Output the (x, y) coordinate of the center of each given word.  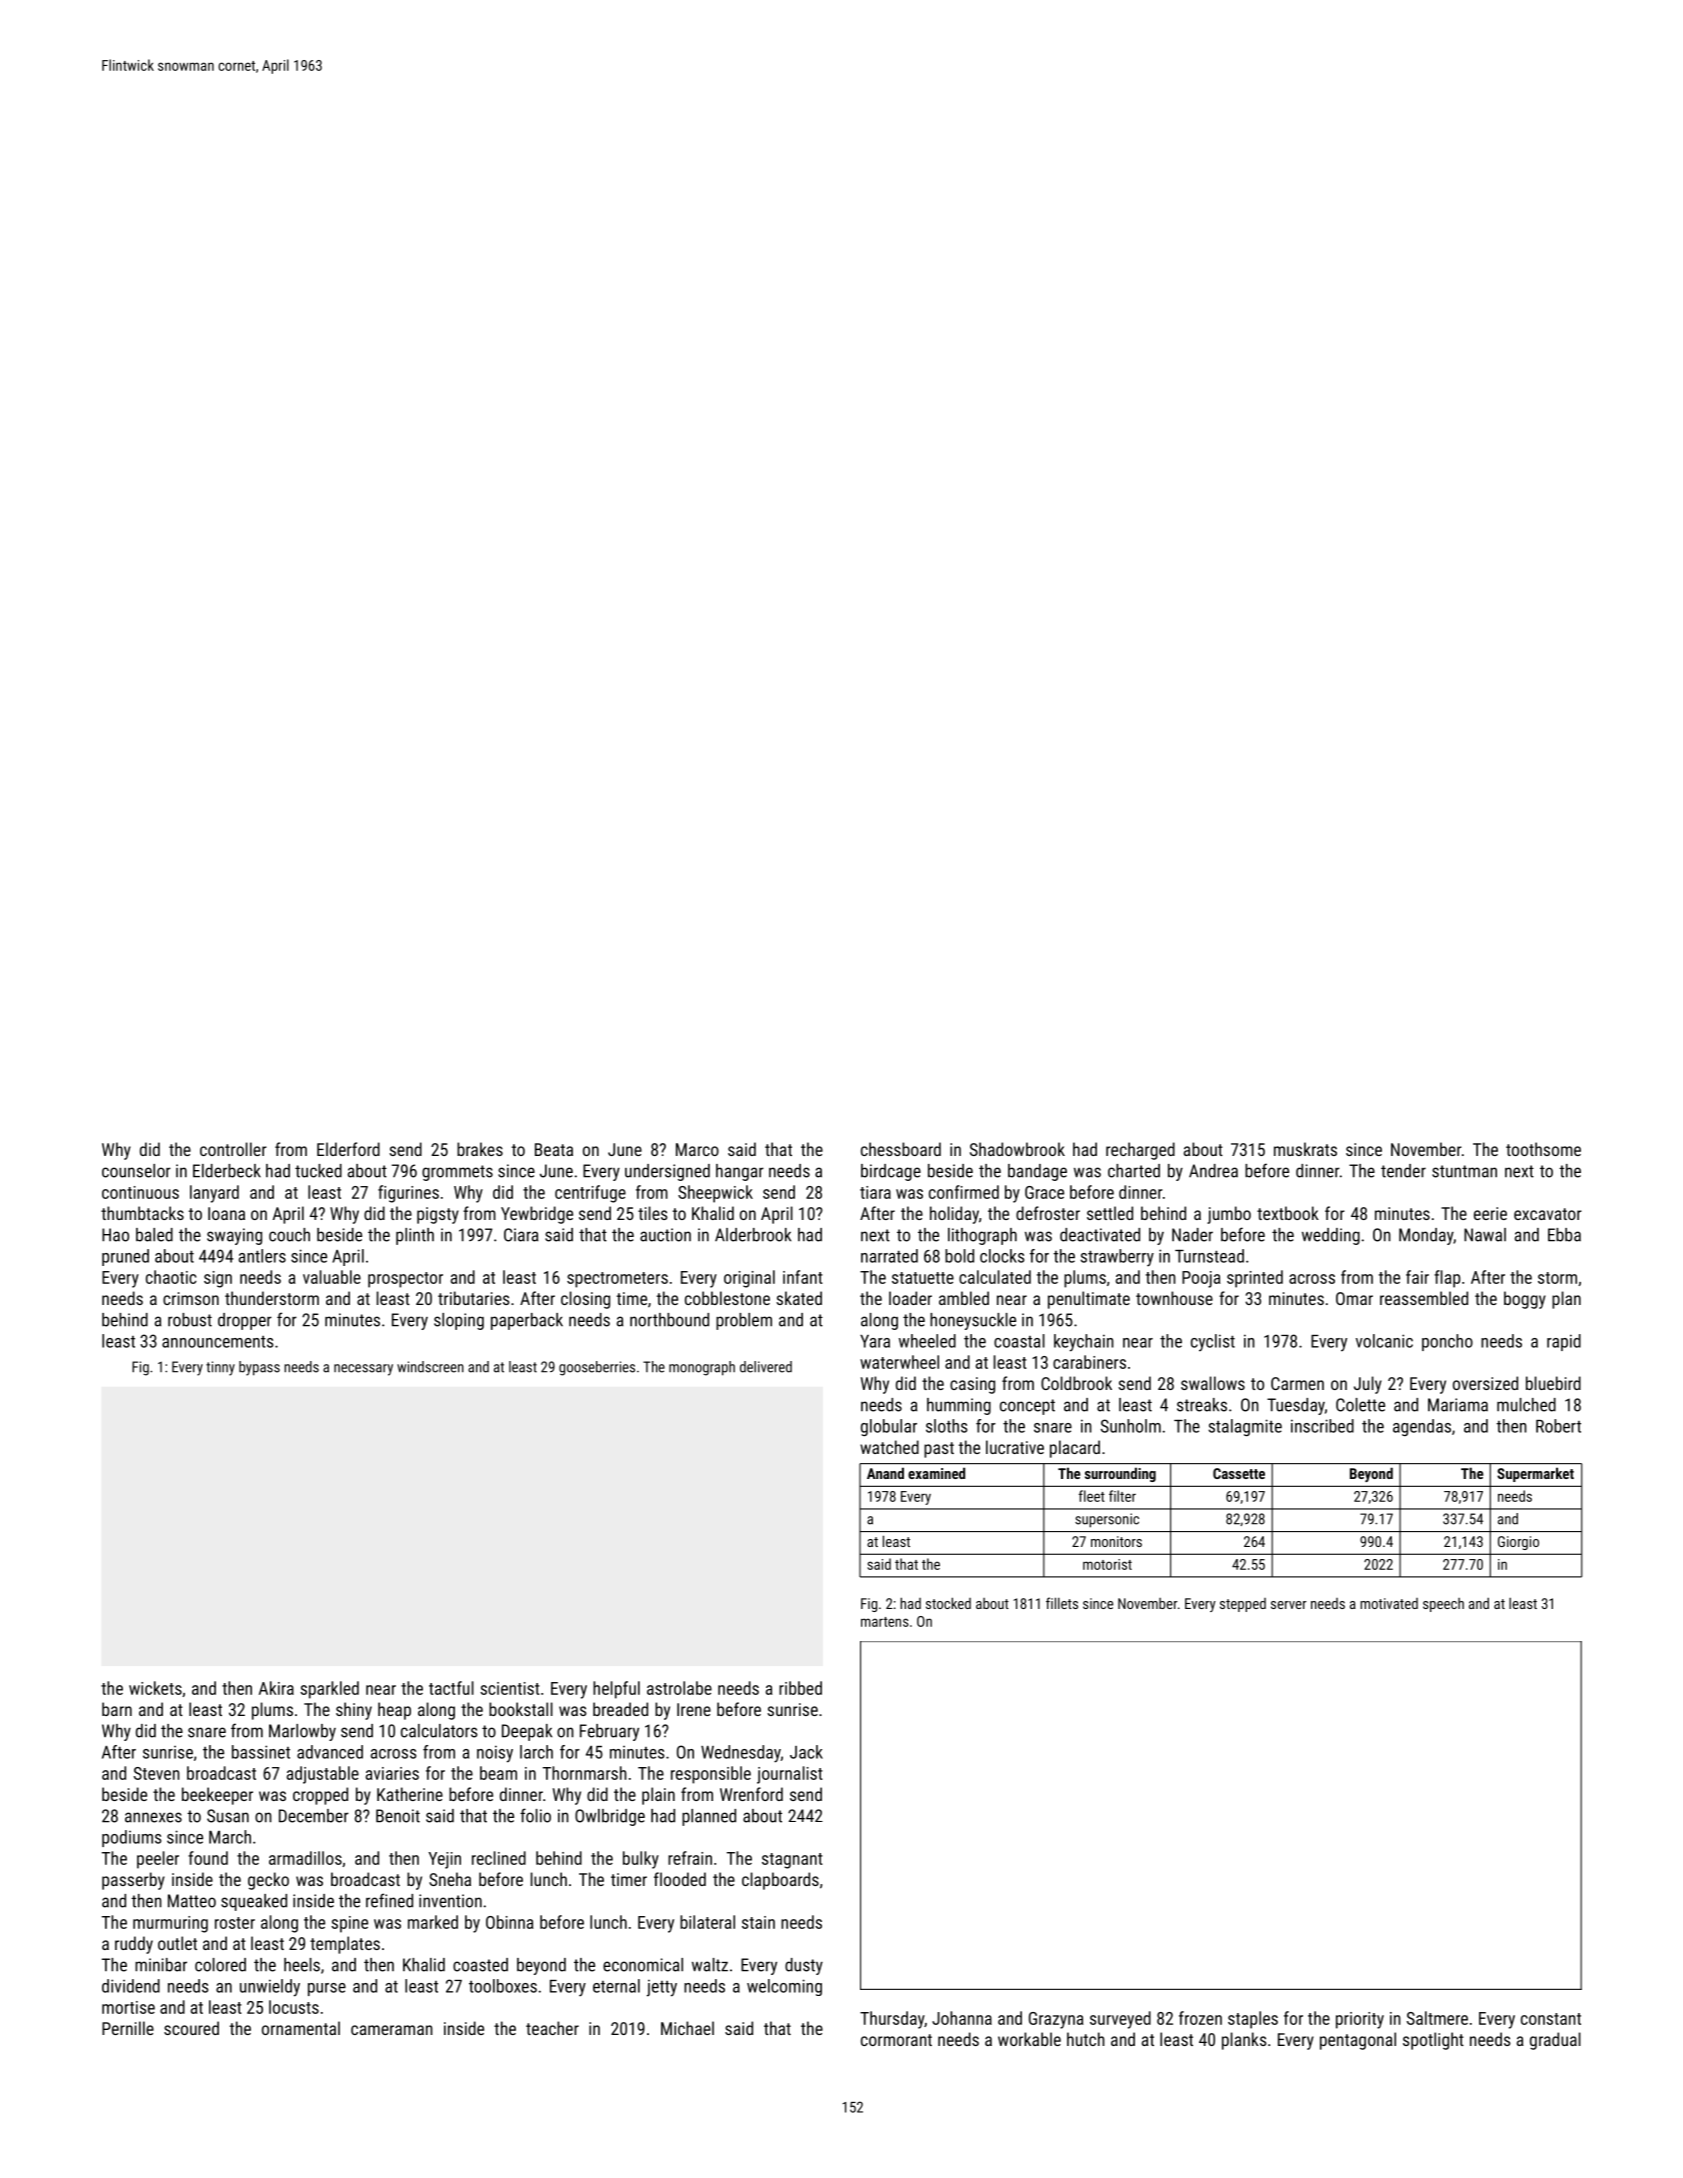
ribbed (800, 1688)
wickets (155, 1688)
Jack (806, 1752)
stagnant (792, 1861)
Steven (157, 1773)
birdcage (891, 1172)
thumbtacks (142, 1213)
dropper (245, 1321)
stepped (1243, 1605)
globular (889, 1427)
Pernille (128, 2028)
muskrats (1305, 1149)
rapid (1564, 1342)
